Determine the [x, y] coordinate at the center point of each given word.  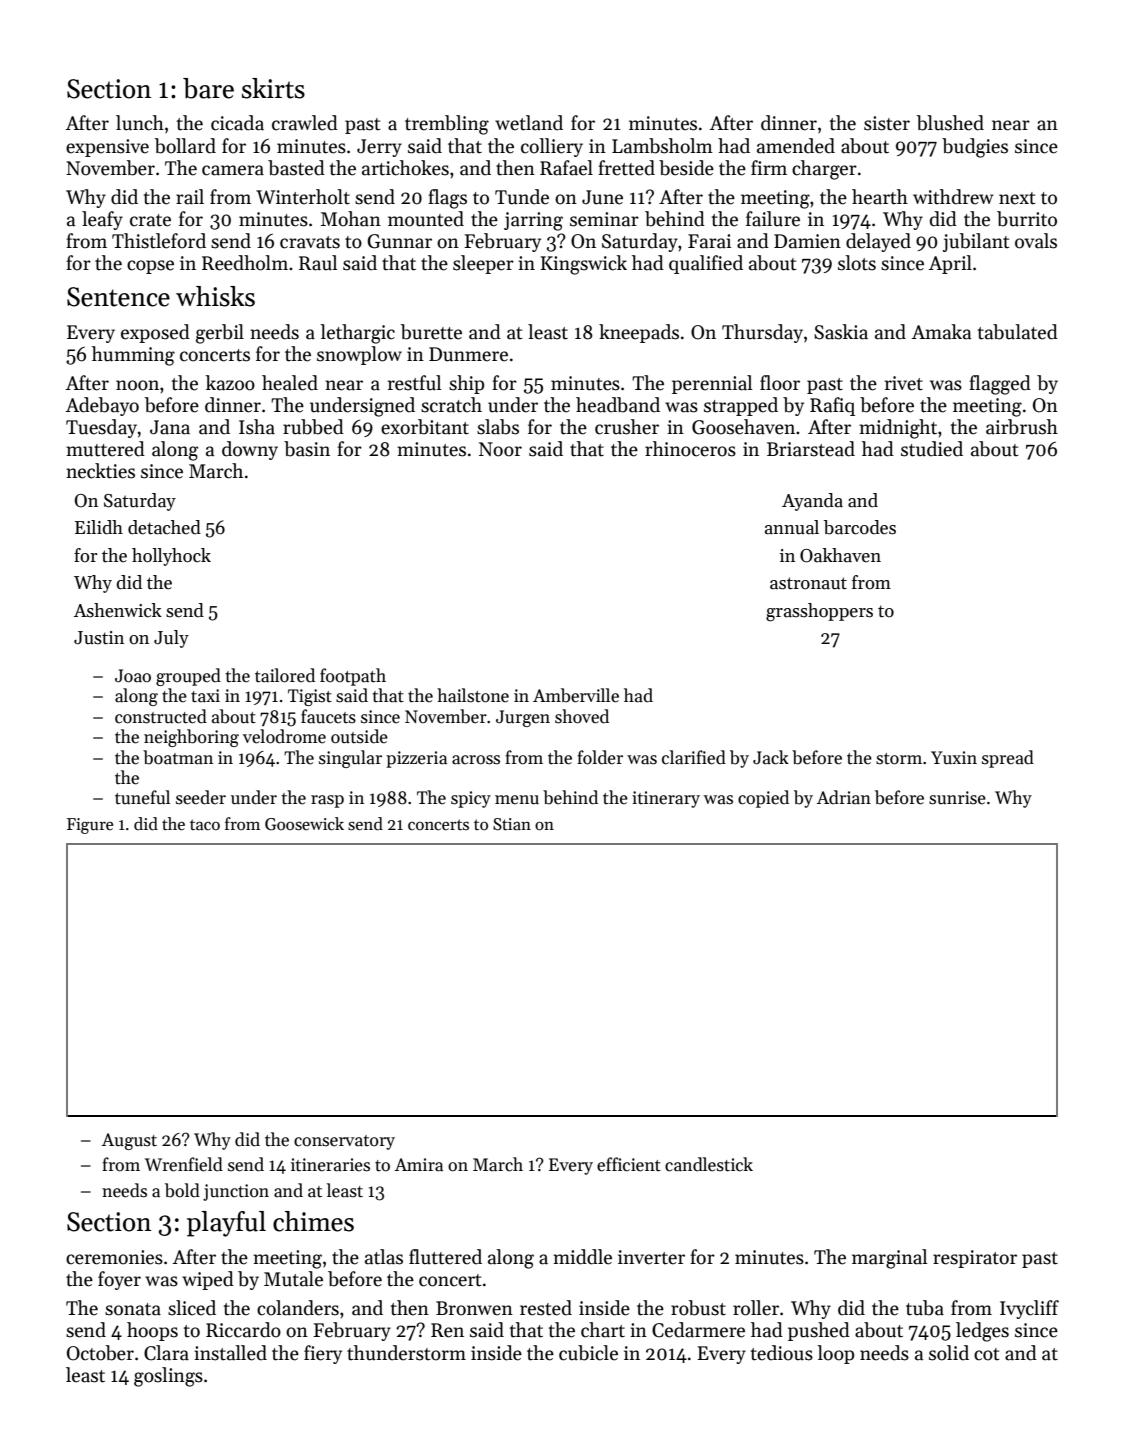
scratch [451, 405]
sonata [133, 1309]
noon [137, 385]
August [129, 1141]
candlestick [709, 1164]
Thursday [762, 333]
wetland [529, 123]
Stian [512, 824]
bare [208, 88]
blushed [950, 123]
